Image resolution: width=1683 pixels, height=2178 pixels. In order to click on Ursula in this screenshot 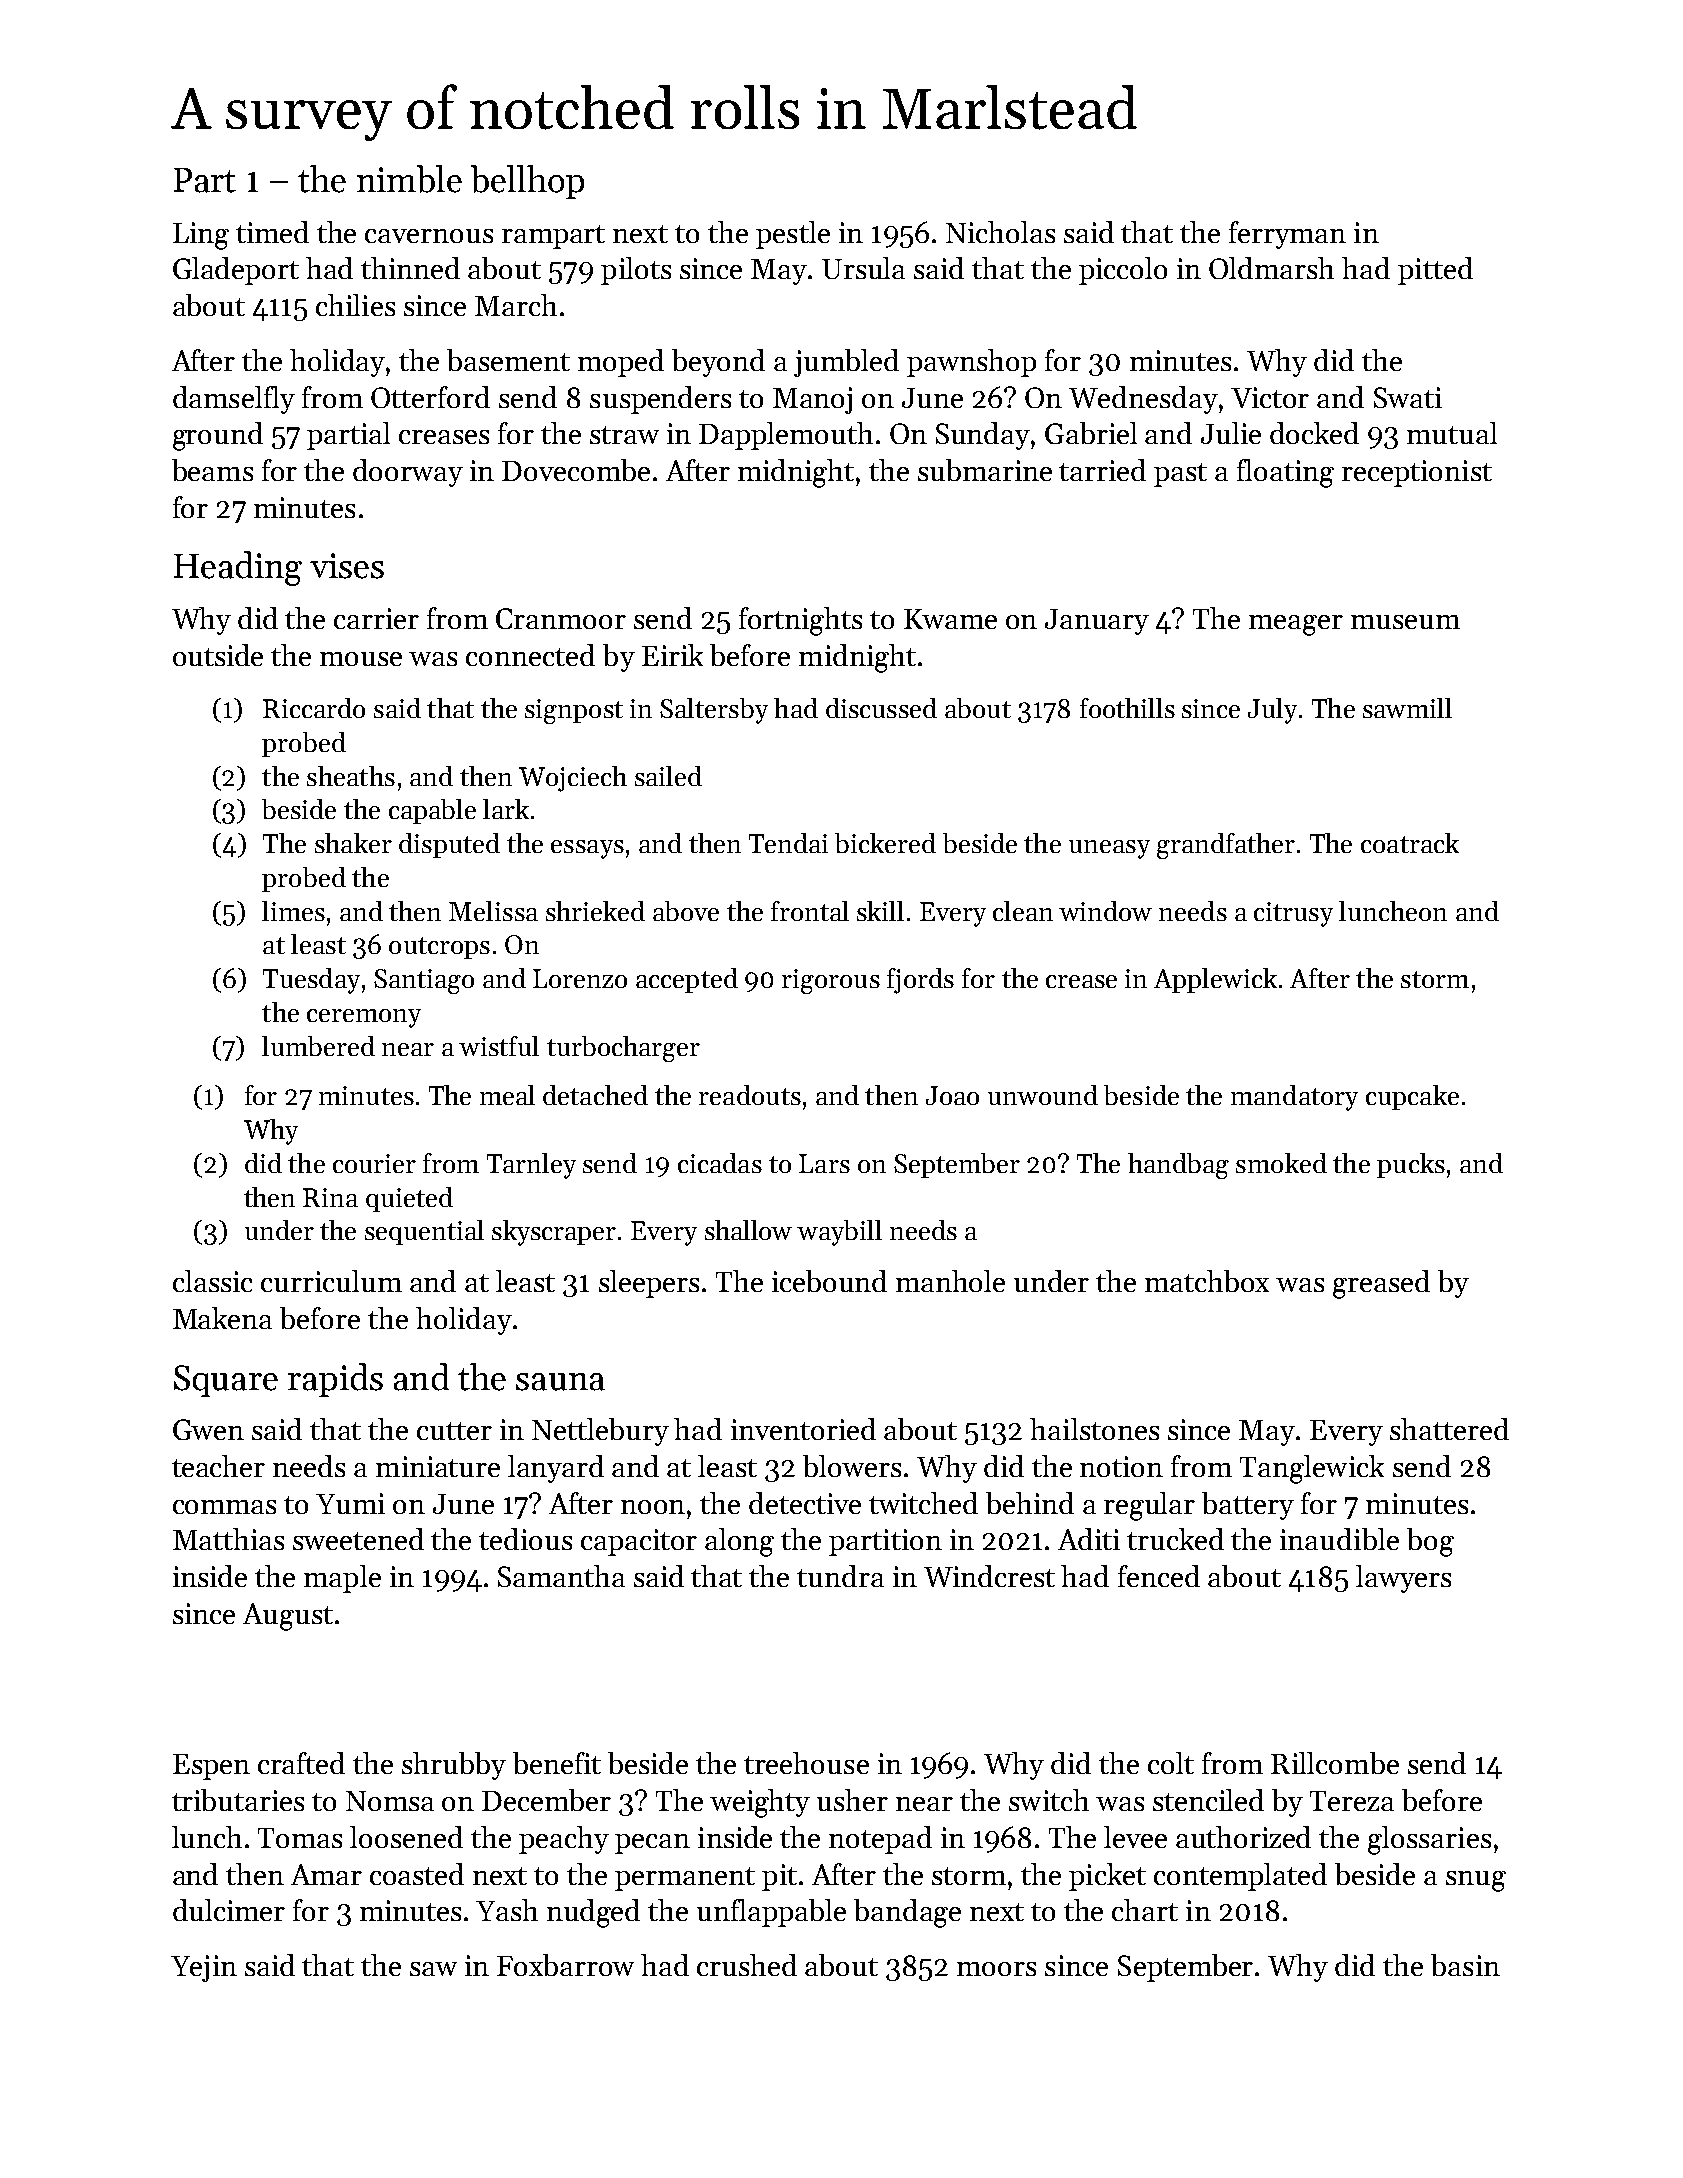, I will do `click(863, 268)`.
